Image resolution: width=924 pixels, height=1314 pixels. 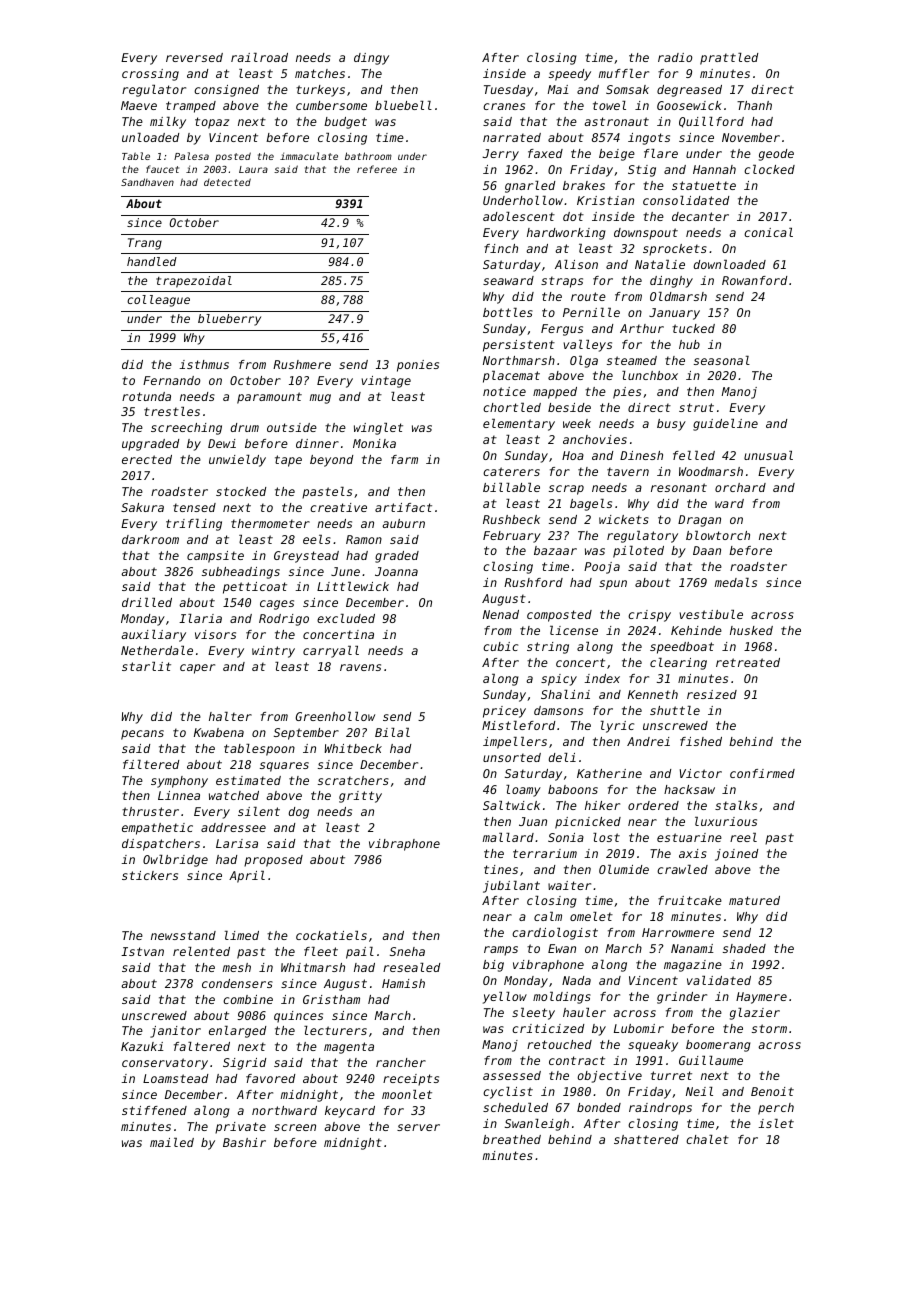 What do you see at coordinates (229, 320) in the document?
I see `blueberry` at bounding box center [229, 320].
